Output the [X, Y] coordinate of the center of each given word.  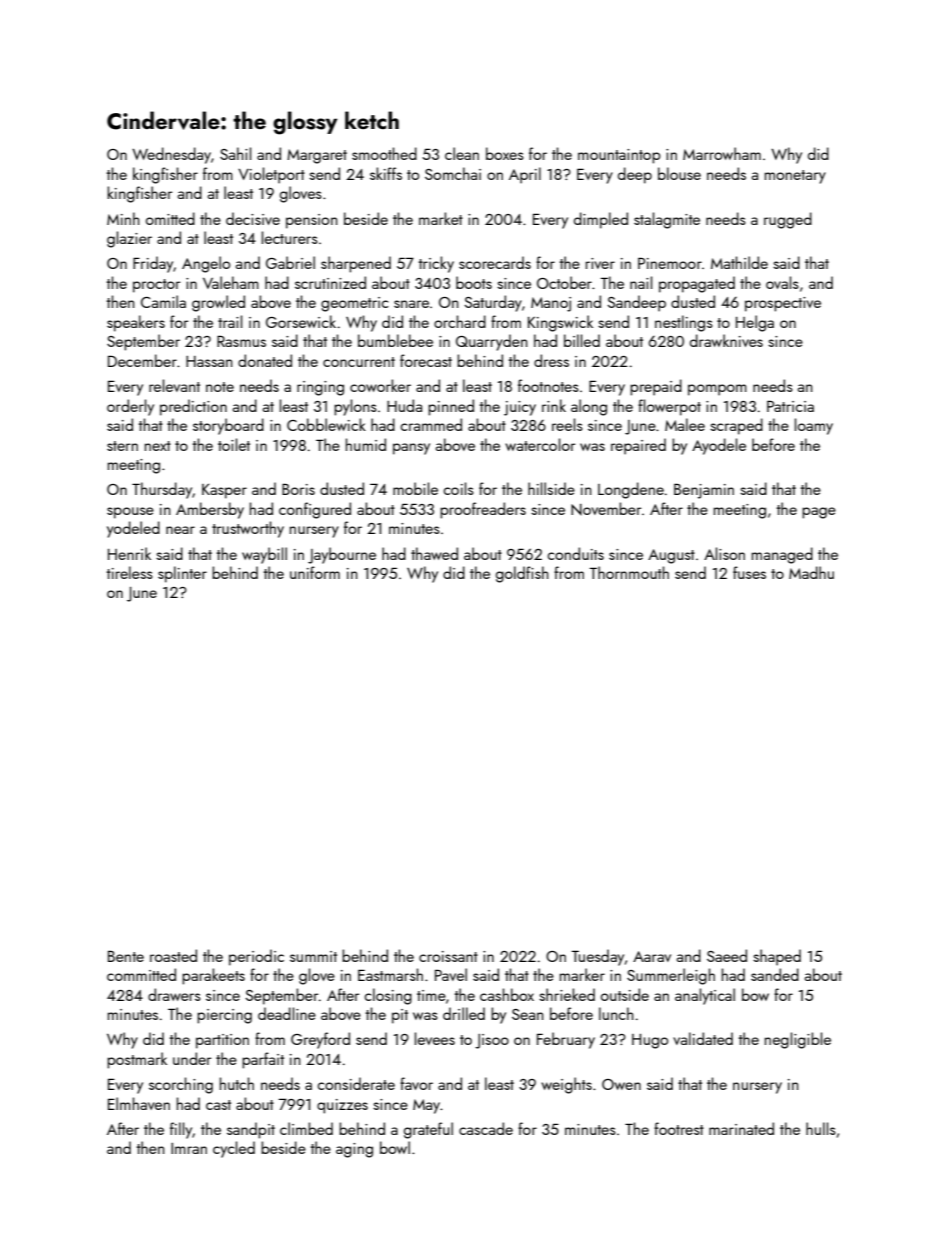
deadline [287, 1013]
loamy [814, 426]
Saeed [727, 955]
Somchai [453, 173]
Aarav [652, 956]
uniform [315, 572]
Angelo [206, 264]
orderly [130, 407]
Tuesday [597, 957]
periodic [256, 957]
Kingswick [560, 323]
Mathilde [739, 262]
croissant [448, 956]
